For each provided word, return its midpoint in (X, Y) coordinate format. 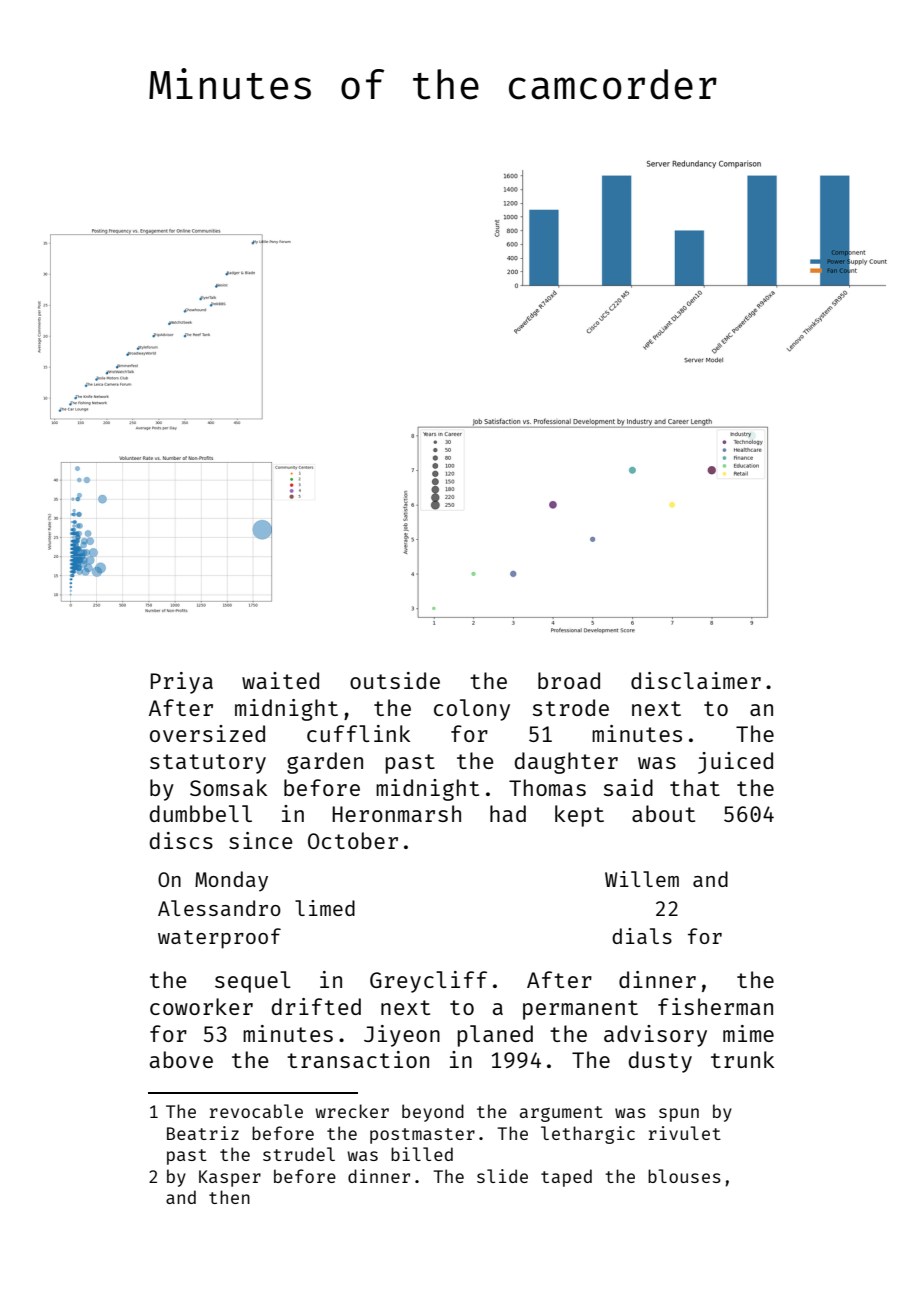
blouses (684, 1176)
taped (566, 1178)
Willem (642, 879)
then (229, 1197)
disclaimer (696, 680)
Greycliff (428, 982)
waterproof (219, 938)
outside (395, 680)
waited (280, 680)
